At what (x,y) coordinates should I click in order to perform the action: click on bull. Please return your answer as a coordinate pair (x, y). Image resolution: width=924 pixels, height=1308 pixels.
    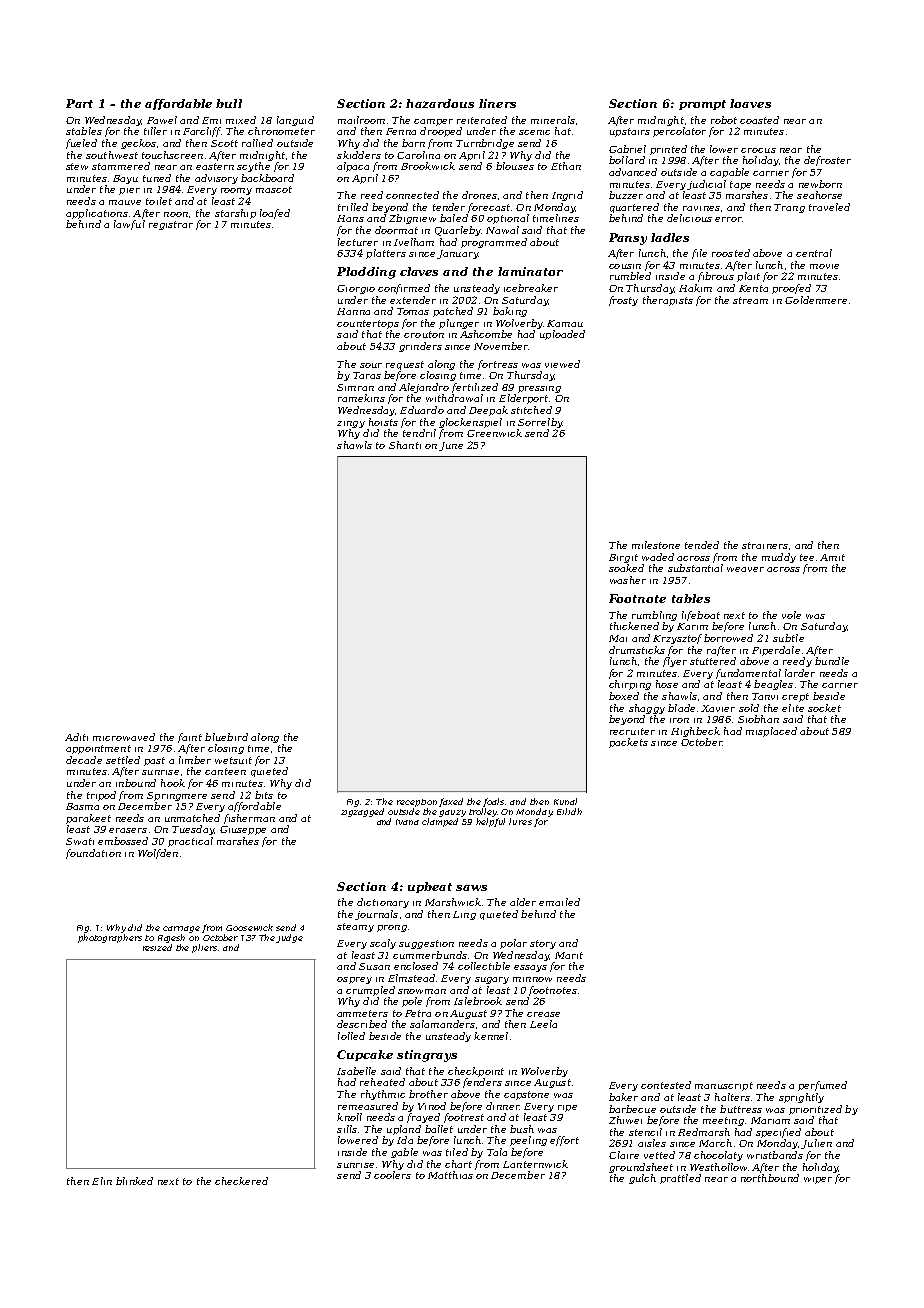
    Looking at the image, I should click on (229, 103).
